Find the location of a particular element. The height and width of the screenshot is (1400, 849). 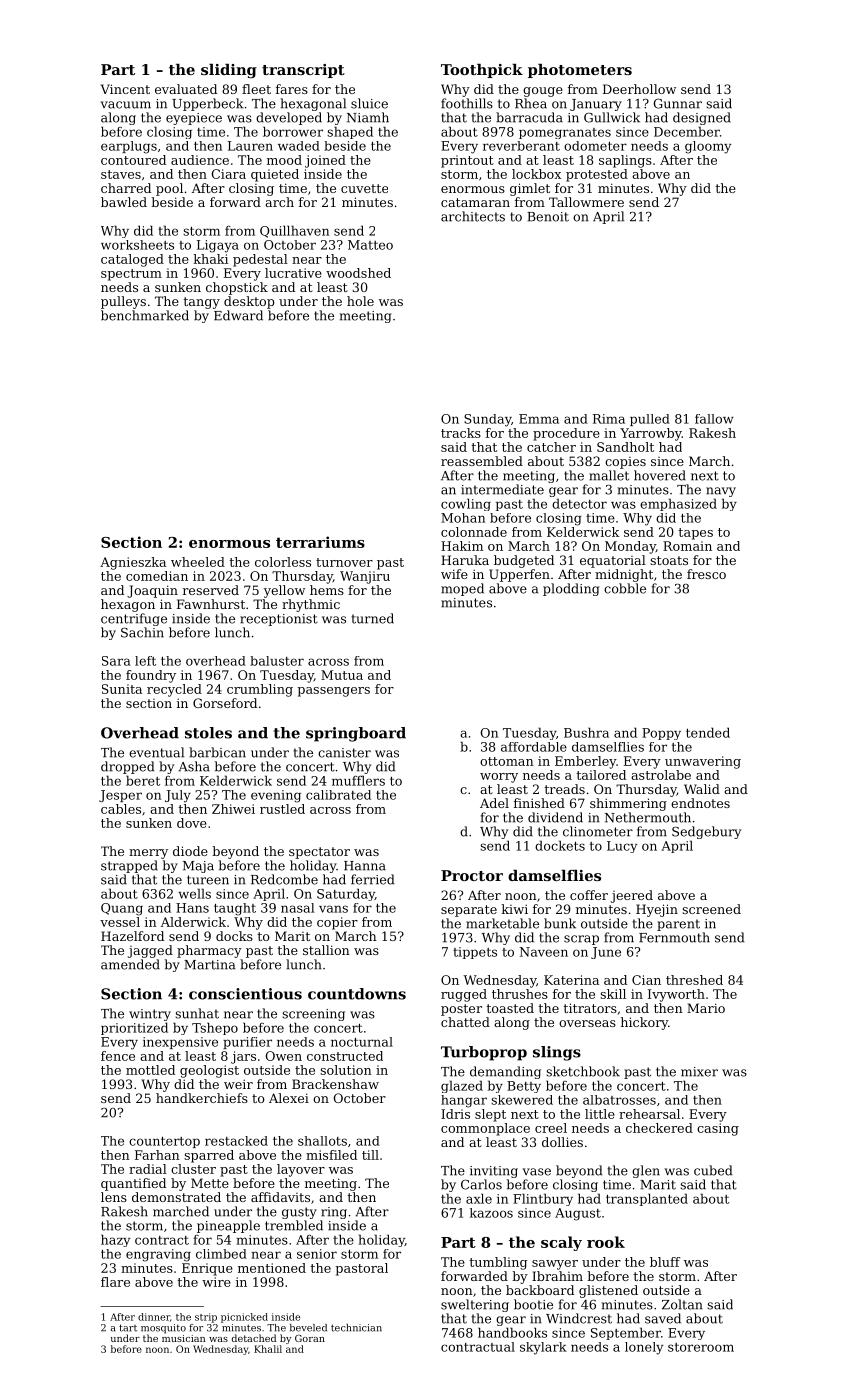

Quang is located at coordinates (122, 909).
